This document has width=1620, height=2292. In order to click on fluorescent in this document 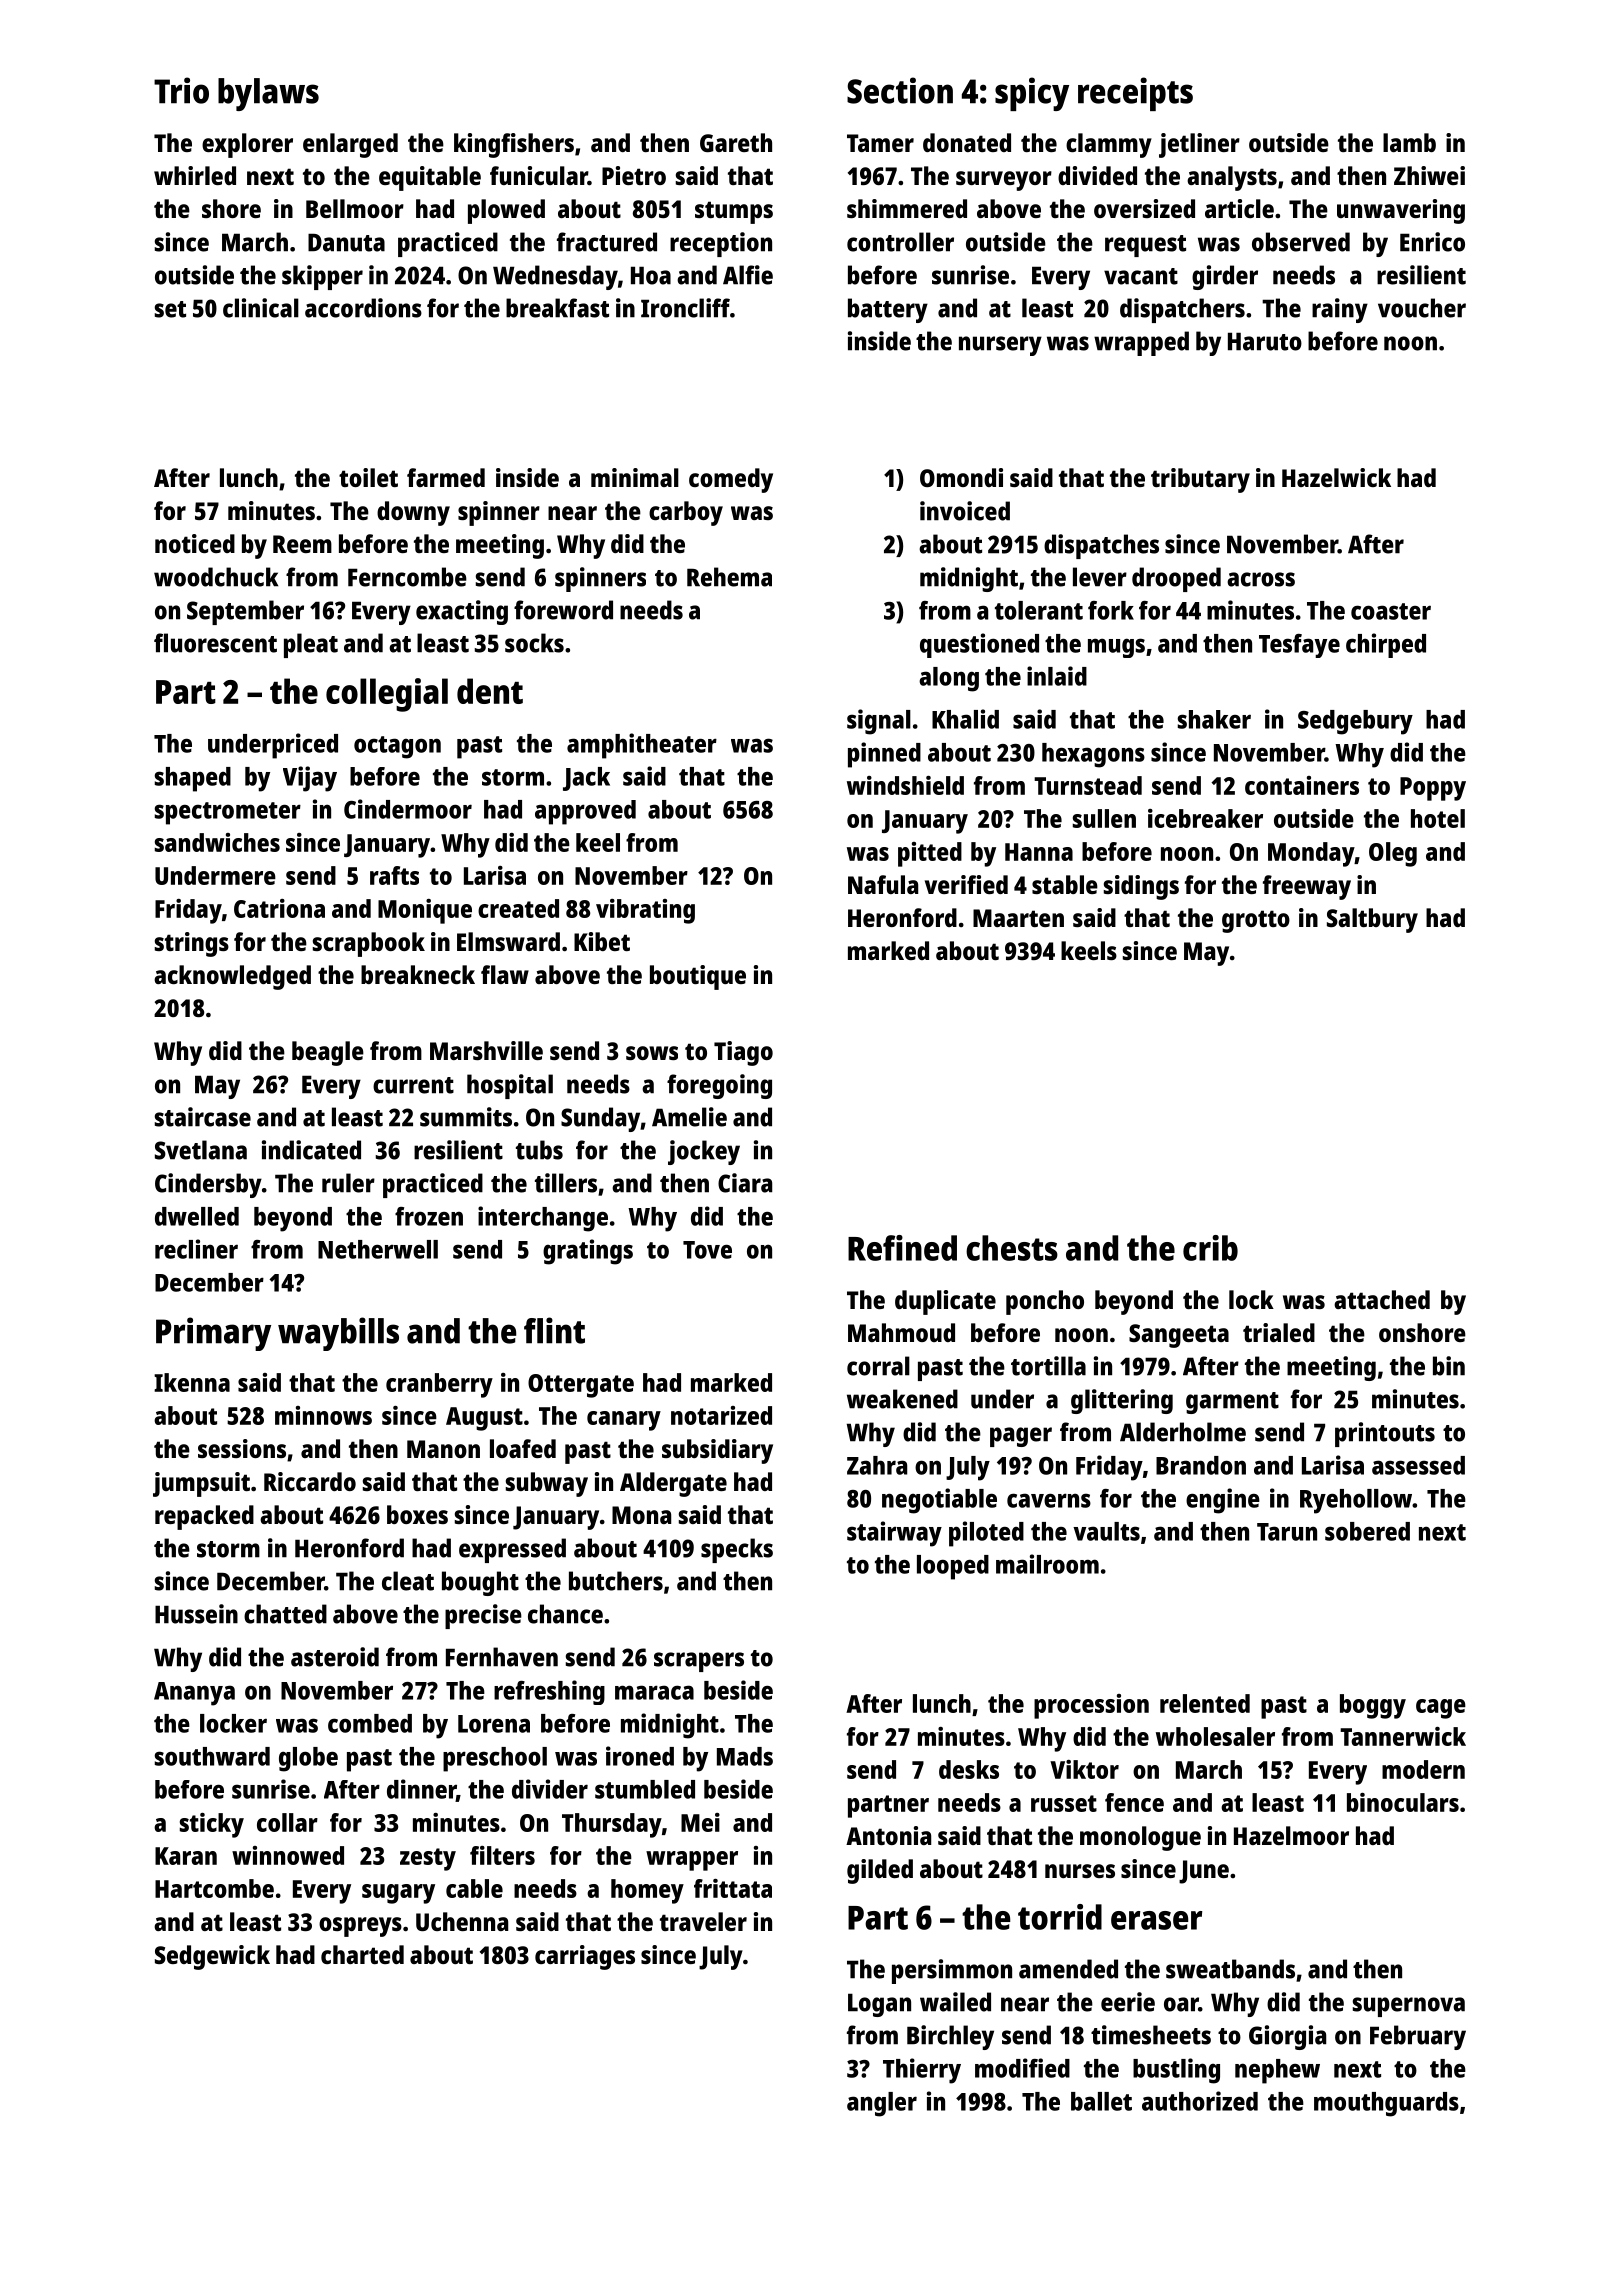, I will do `click(215, 643)`.
